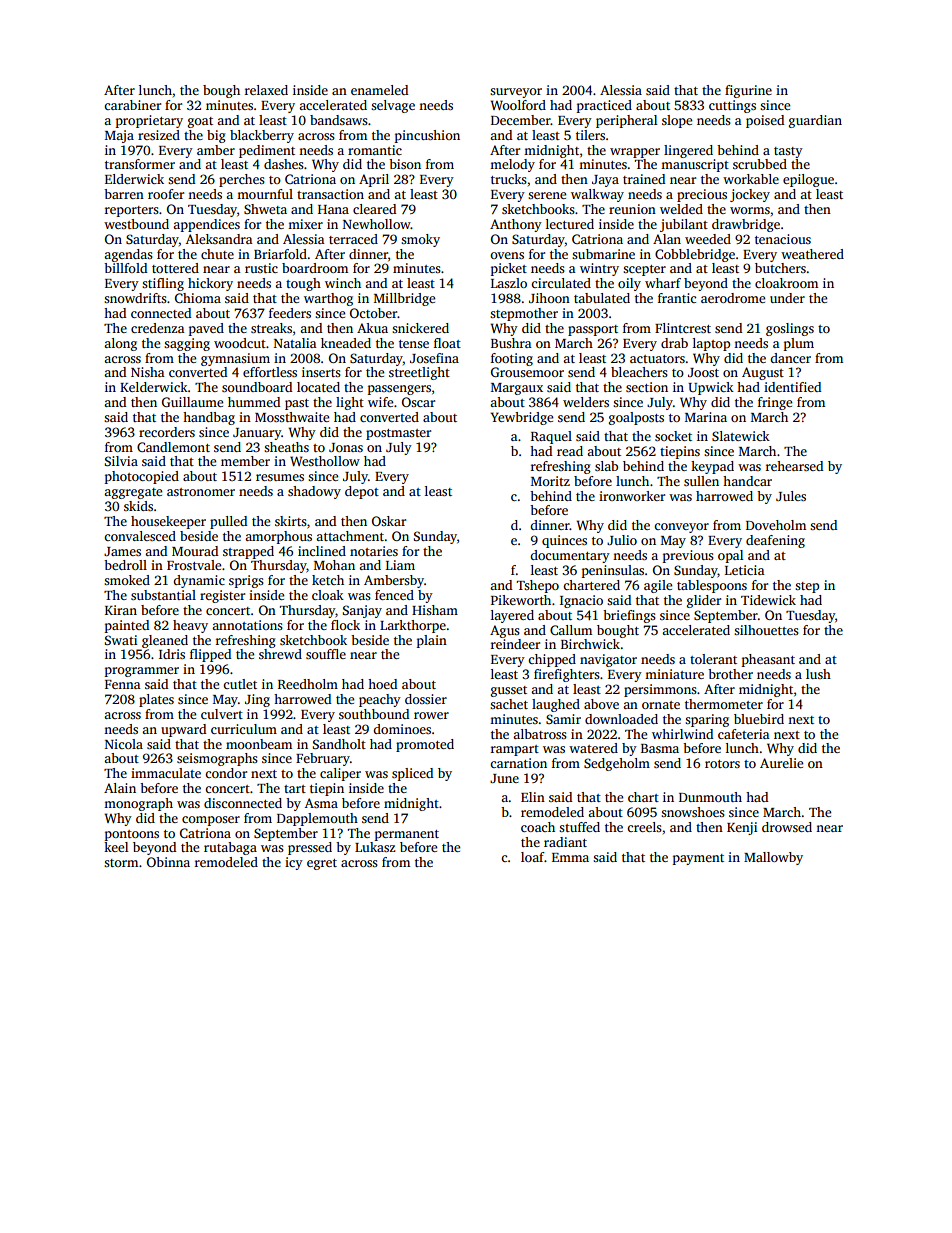 Image resolution: width=952 pixels, height=1233 pixels. I want to click on Moritz, so click(550, 481).
